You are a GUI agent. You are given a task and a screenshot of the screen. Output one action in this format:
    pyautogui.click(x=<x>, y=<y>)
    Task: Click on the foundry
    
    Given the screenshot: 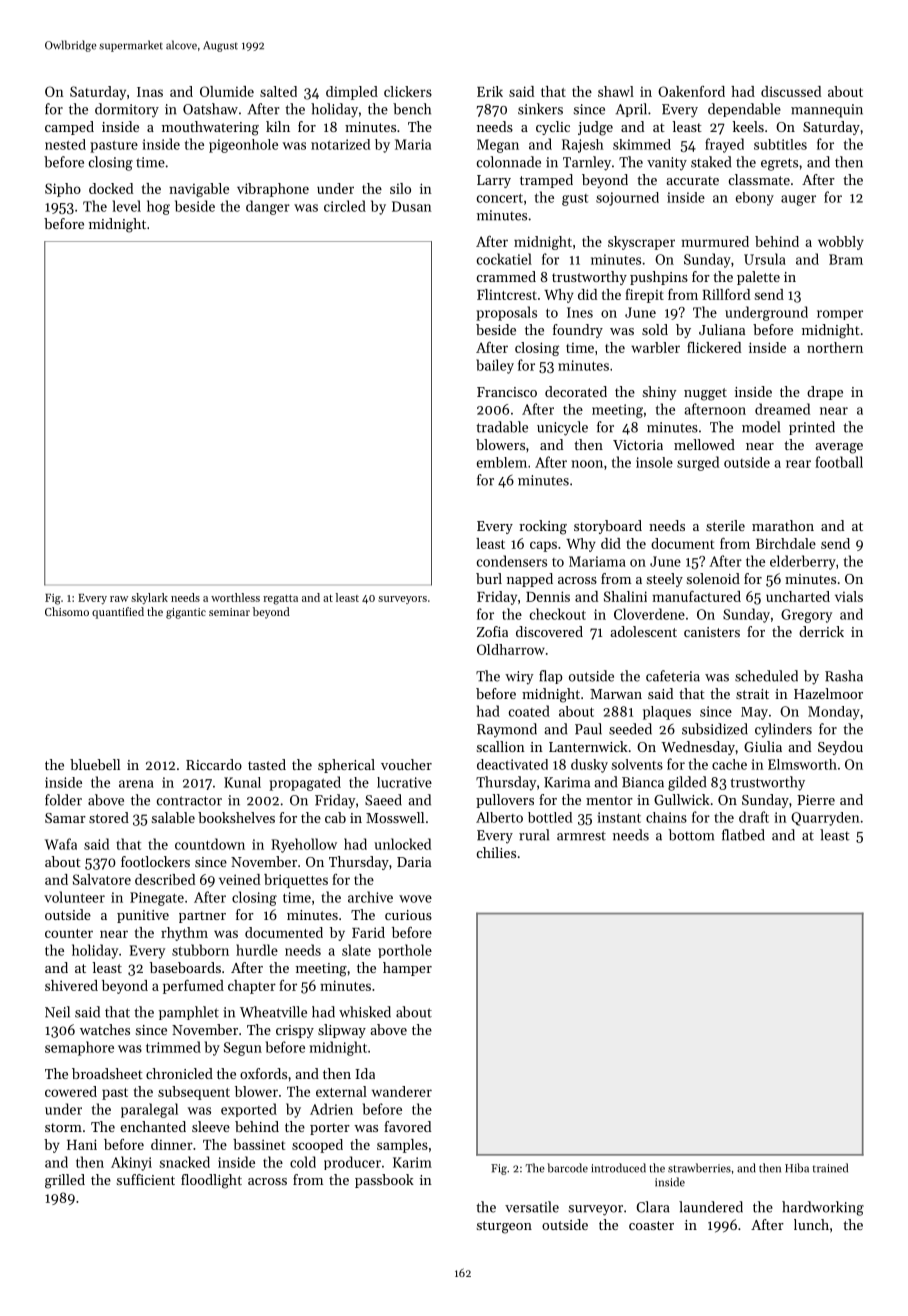 What is the action you would take?
    pyautogui.click(x=578, y=331)
